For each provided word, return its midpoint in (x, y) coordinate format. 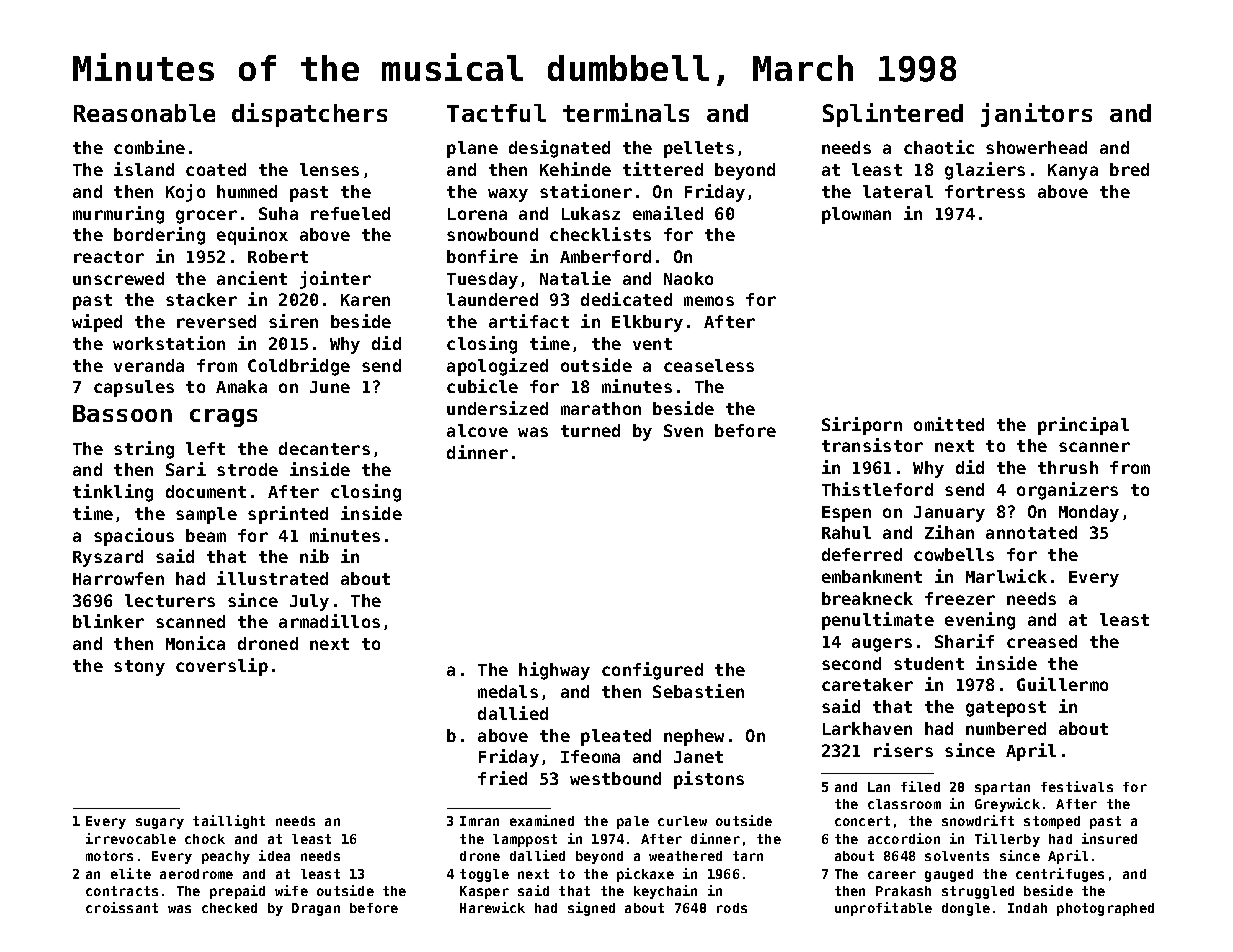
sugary (160, 823)
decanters (324, 448)
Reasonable (144, 113)
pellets (699, 149)
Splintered (893, 115)
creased (1042, 641)
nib (314, 556)
